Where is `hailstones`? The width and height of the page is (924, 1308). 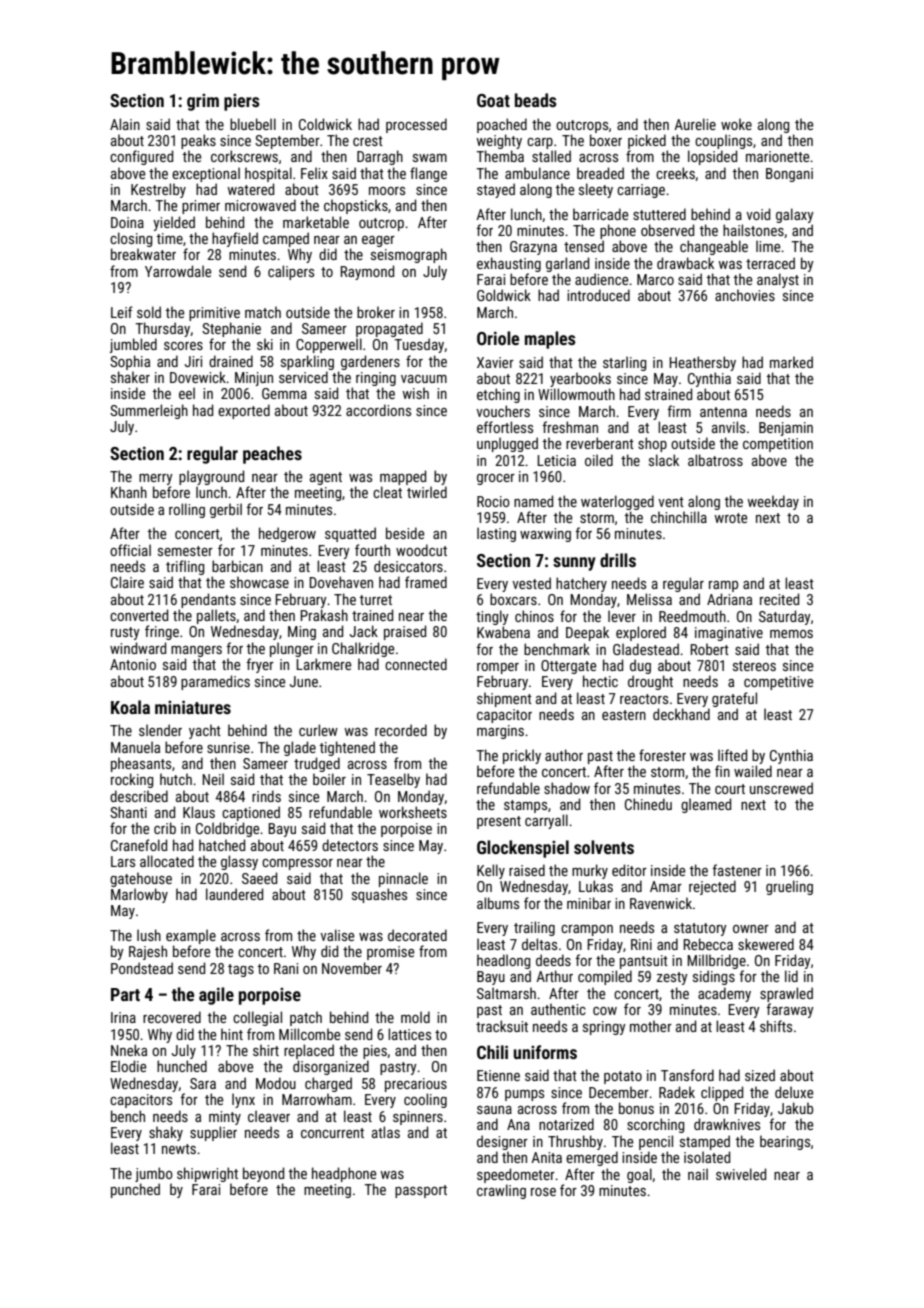
hailstones is located at coordinates (753, 230).
